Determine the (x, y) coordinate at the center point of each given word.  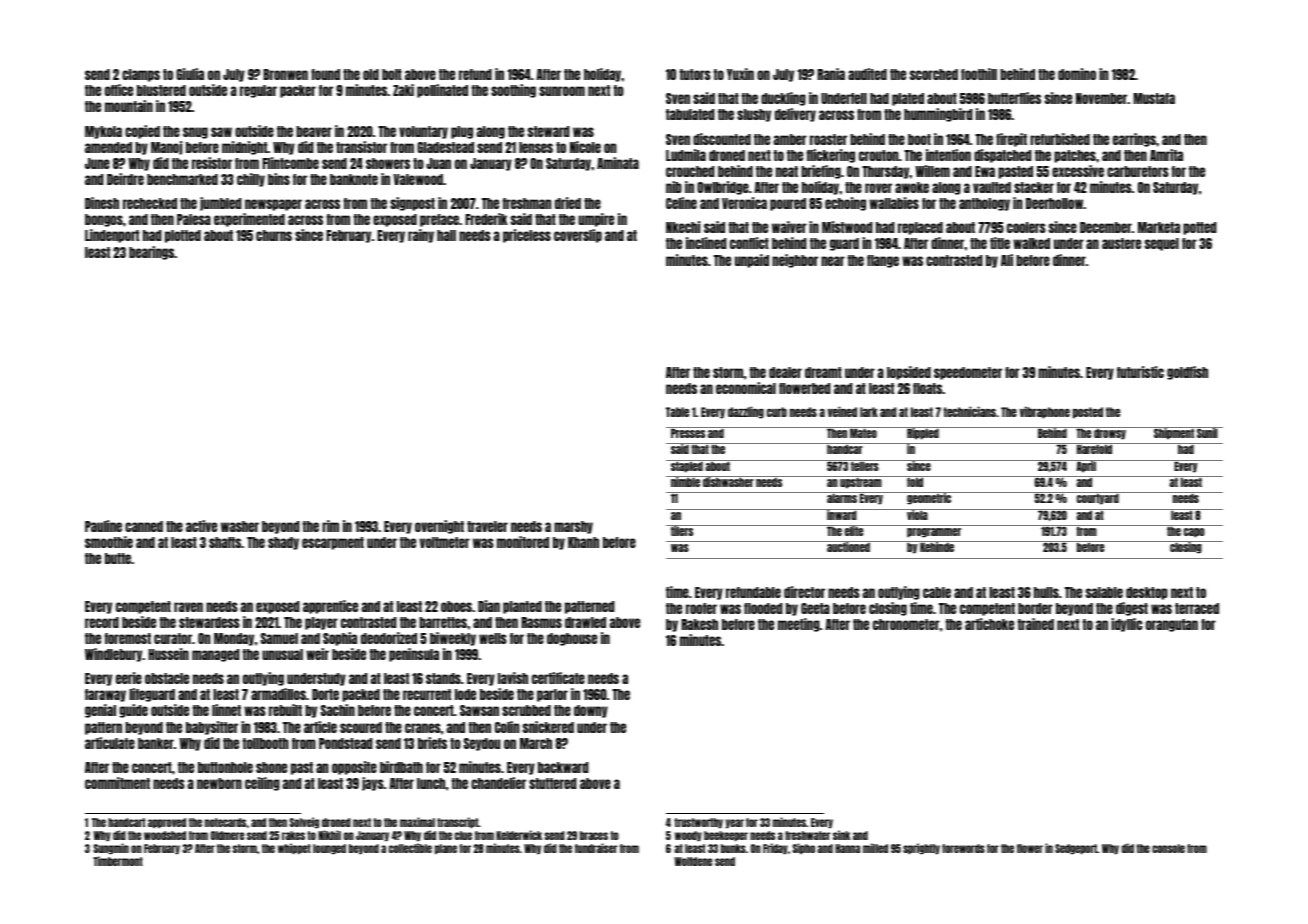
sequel (1162, 244)
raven (188, 607)
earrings (1134, 140)
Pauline (103, 526)
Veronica (744, 203)
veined (842, 411)
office (119, 90)
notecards (225, 822)
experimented (249, 220)
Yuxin (740, 74)
